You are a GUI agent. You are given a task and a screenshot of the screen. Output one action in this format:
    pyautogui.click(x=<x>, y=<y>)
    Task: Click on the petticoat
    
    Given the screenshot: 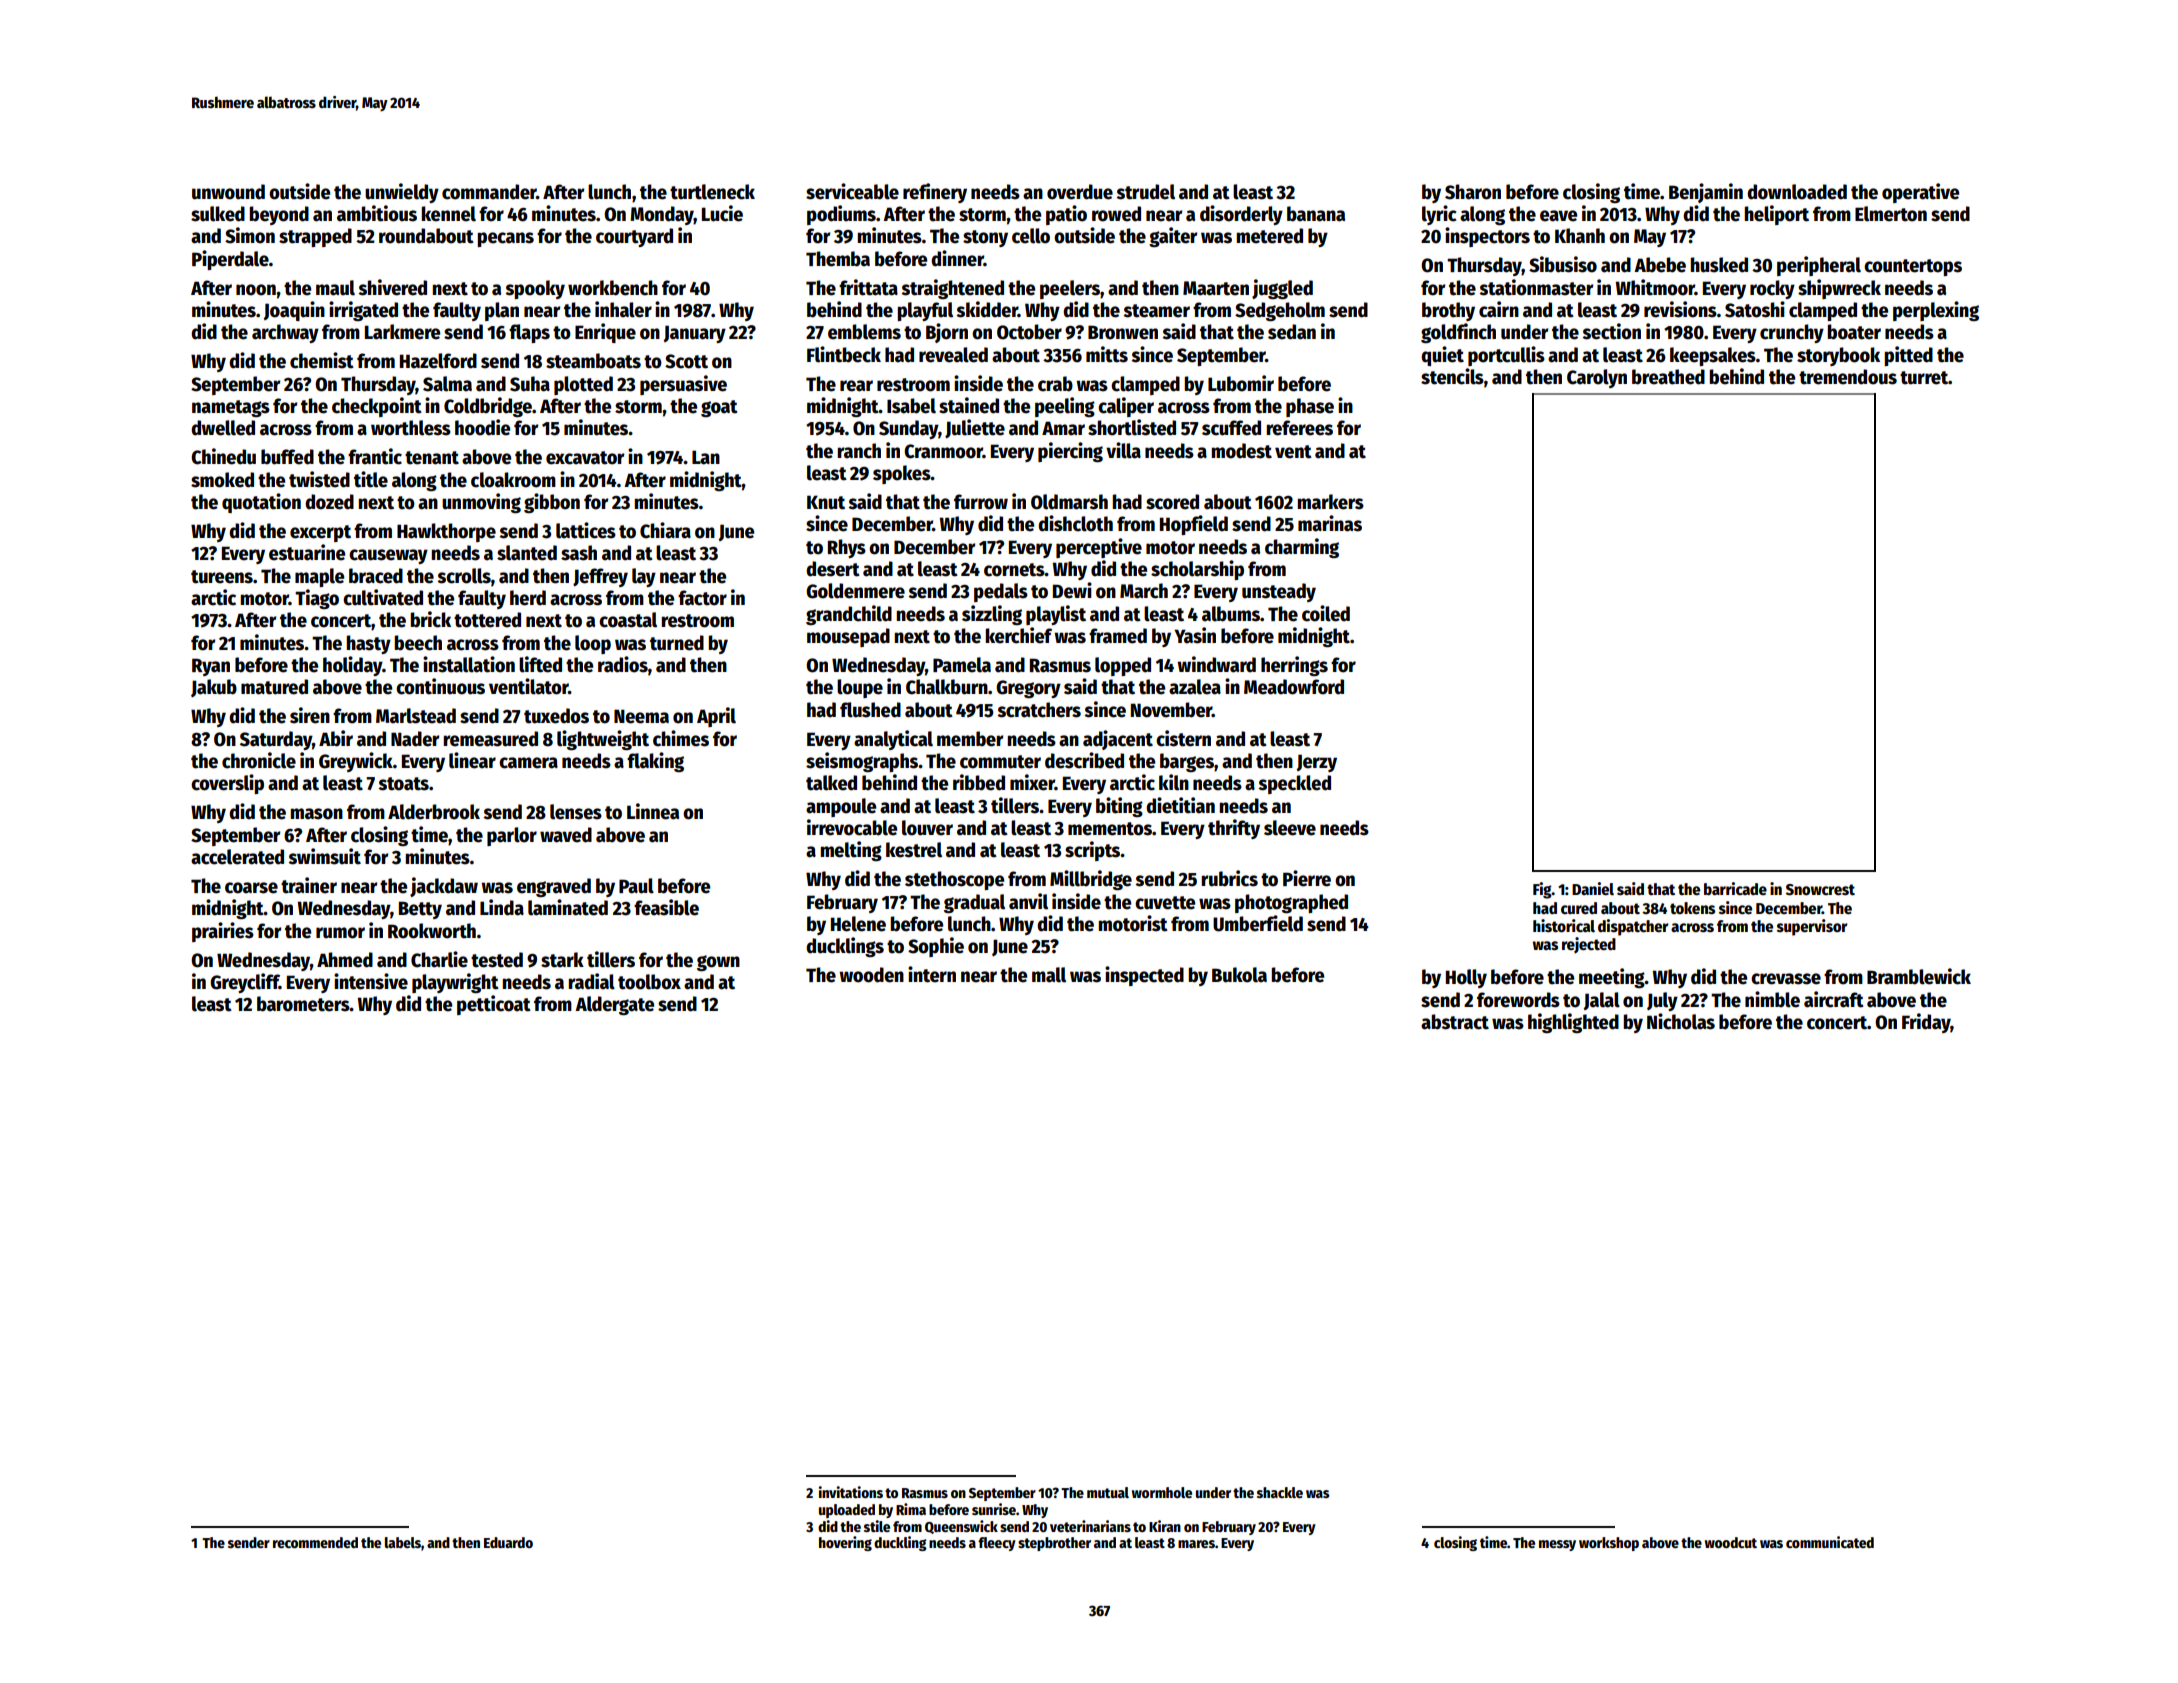 What is the action you would take?
    pyautogui.click(x=494, y=1005)
